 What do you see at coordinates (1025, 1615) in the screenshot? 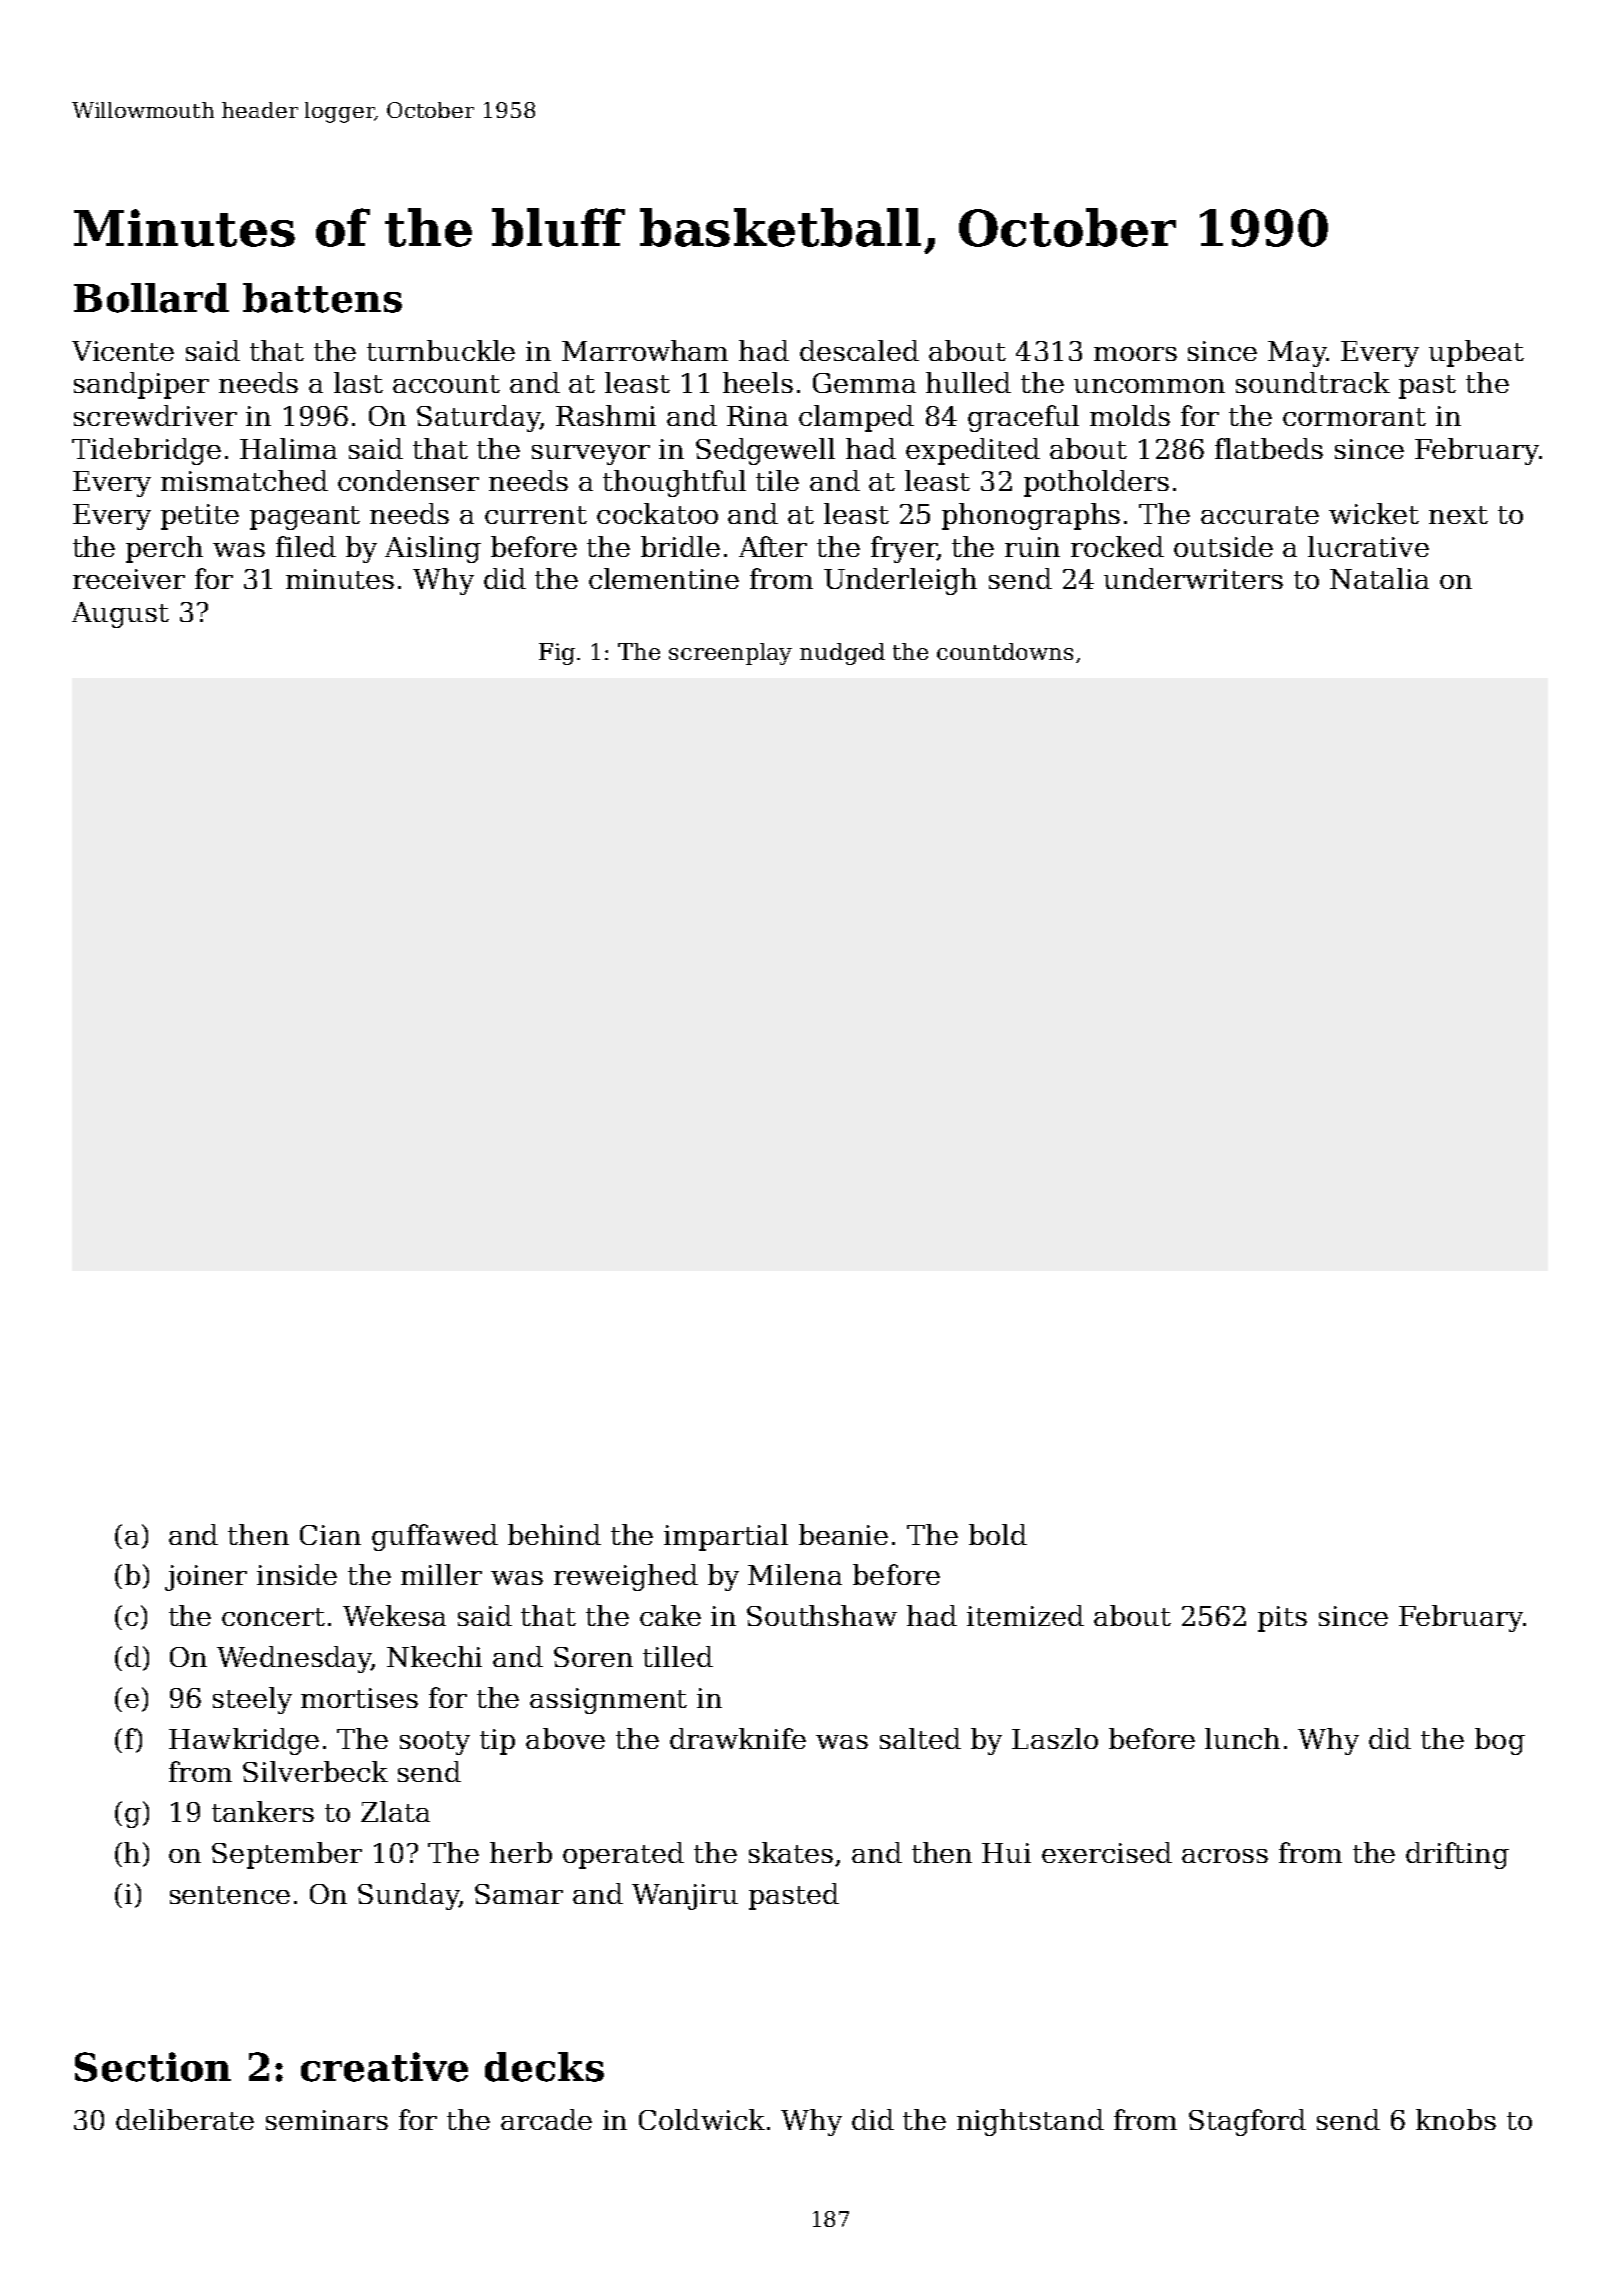
I see `itemized` at bounding box center [1025, 1615].
